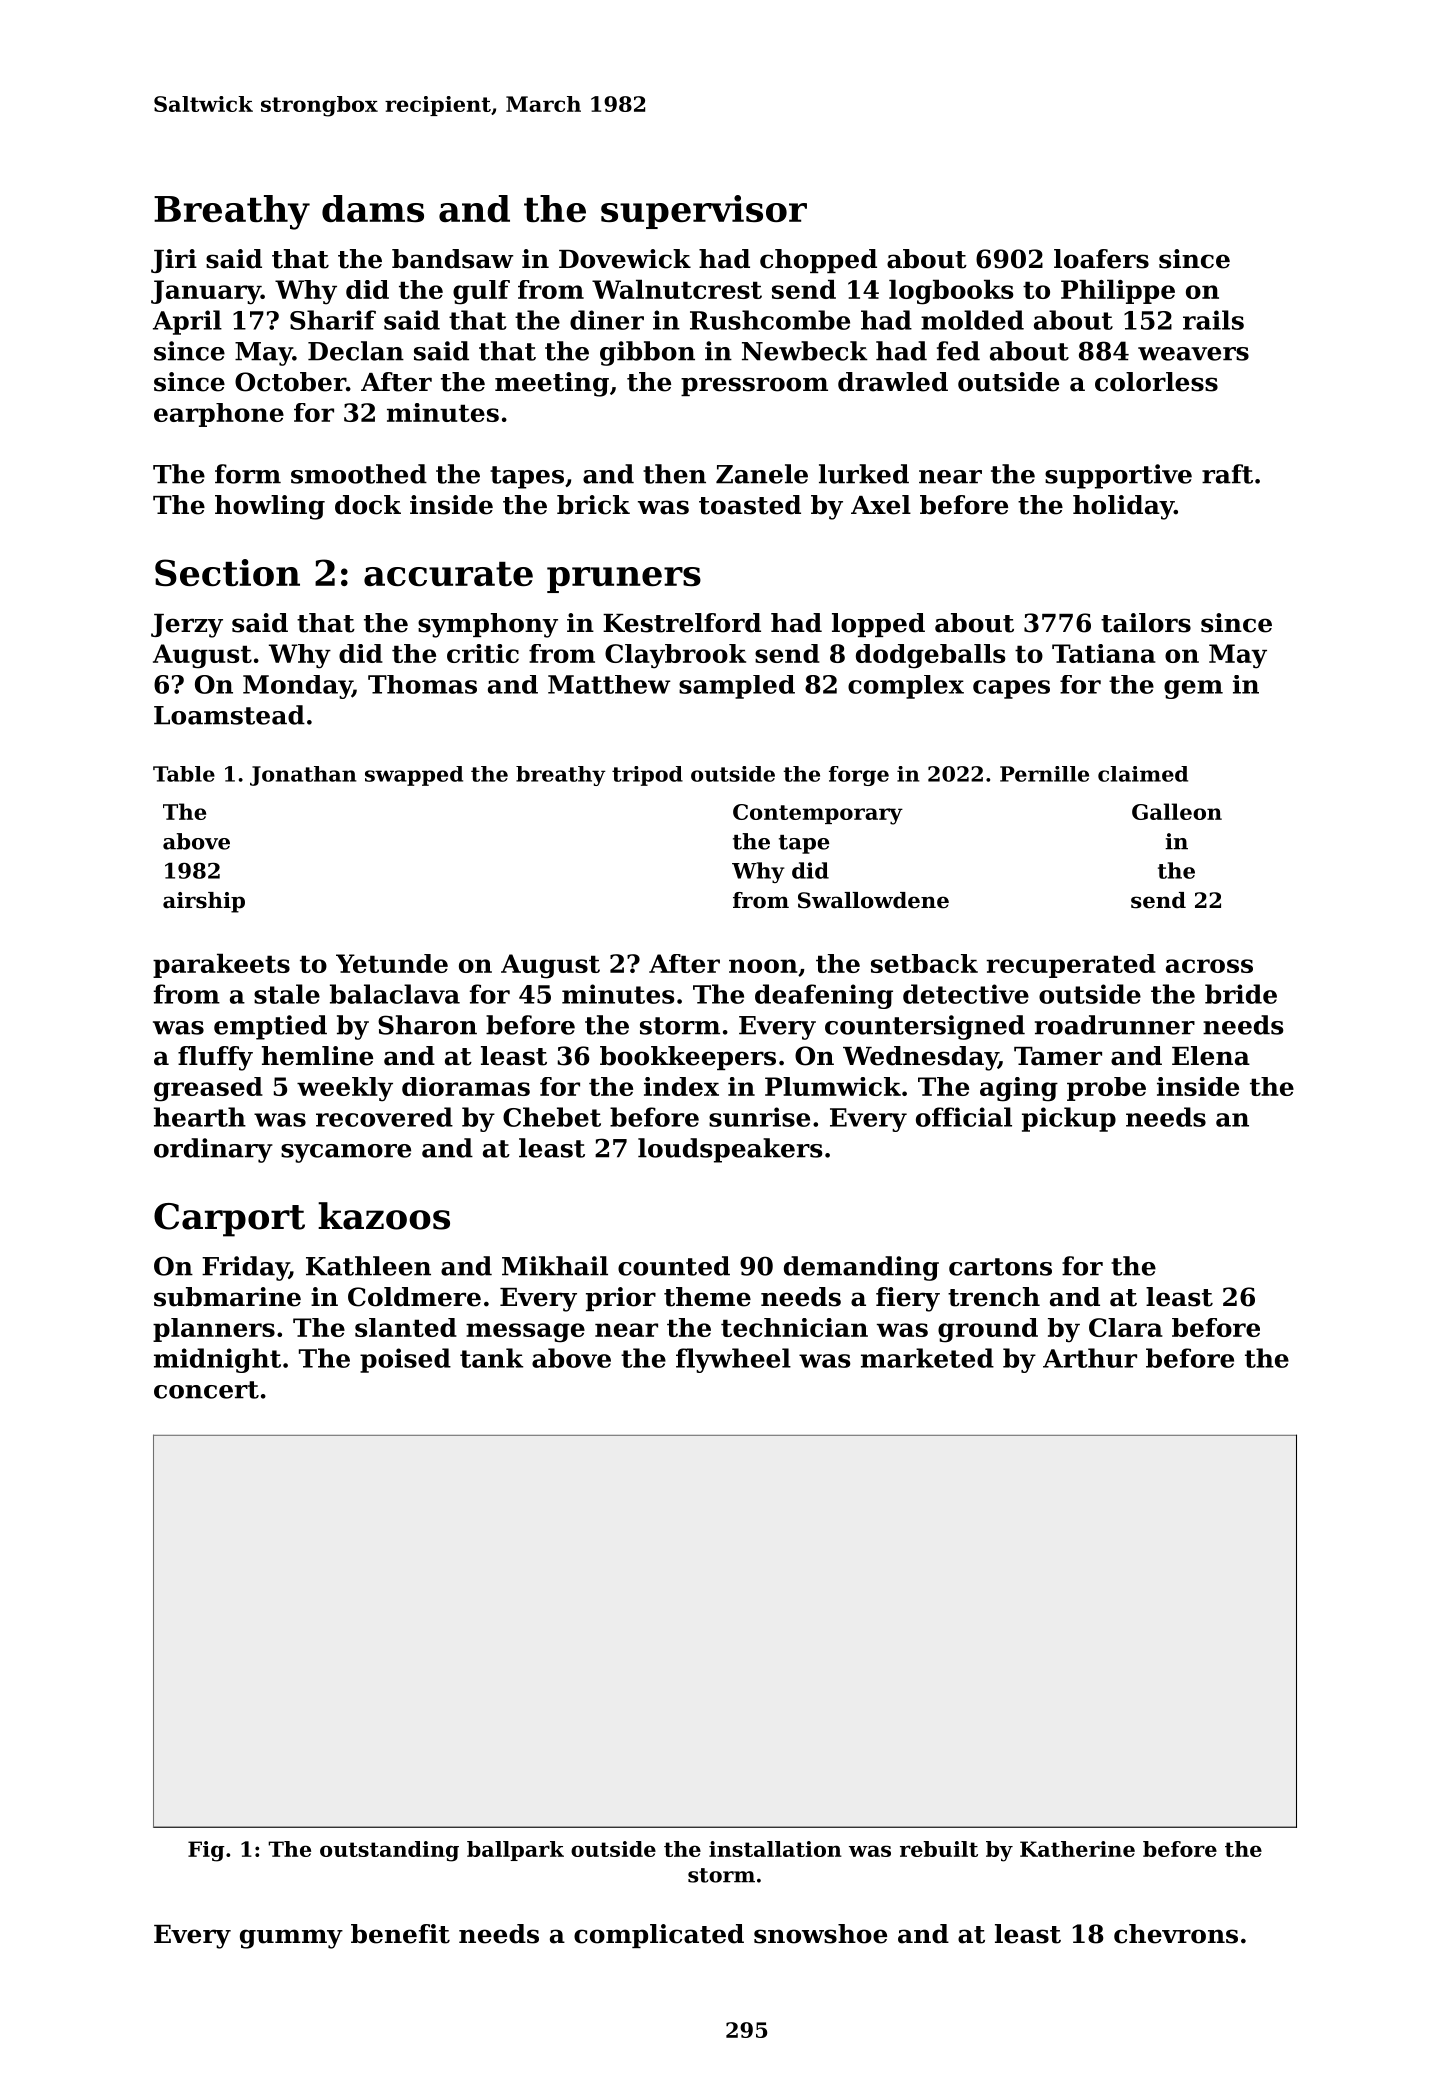 Image resolution: width=1450 pixels, height=2100 pixels. Describe the element at coordinates (951, 292) in the document. I see `logbooks` at that location.
